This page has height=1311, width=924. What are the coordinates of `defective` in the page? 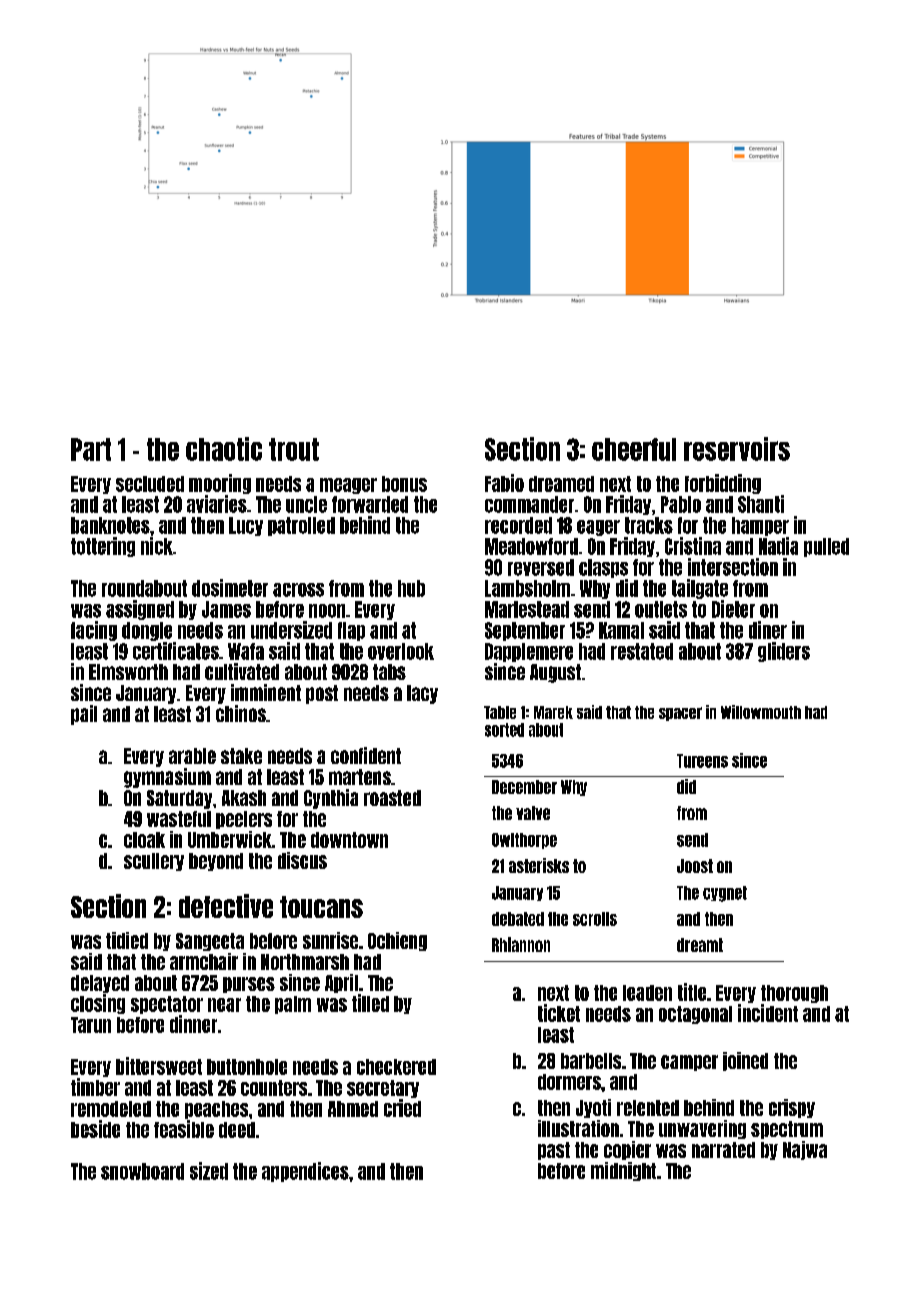 It's located at (226, 906).
